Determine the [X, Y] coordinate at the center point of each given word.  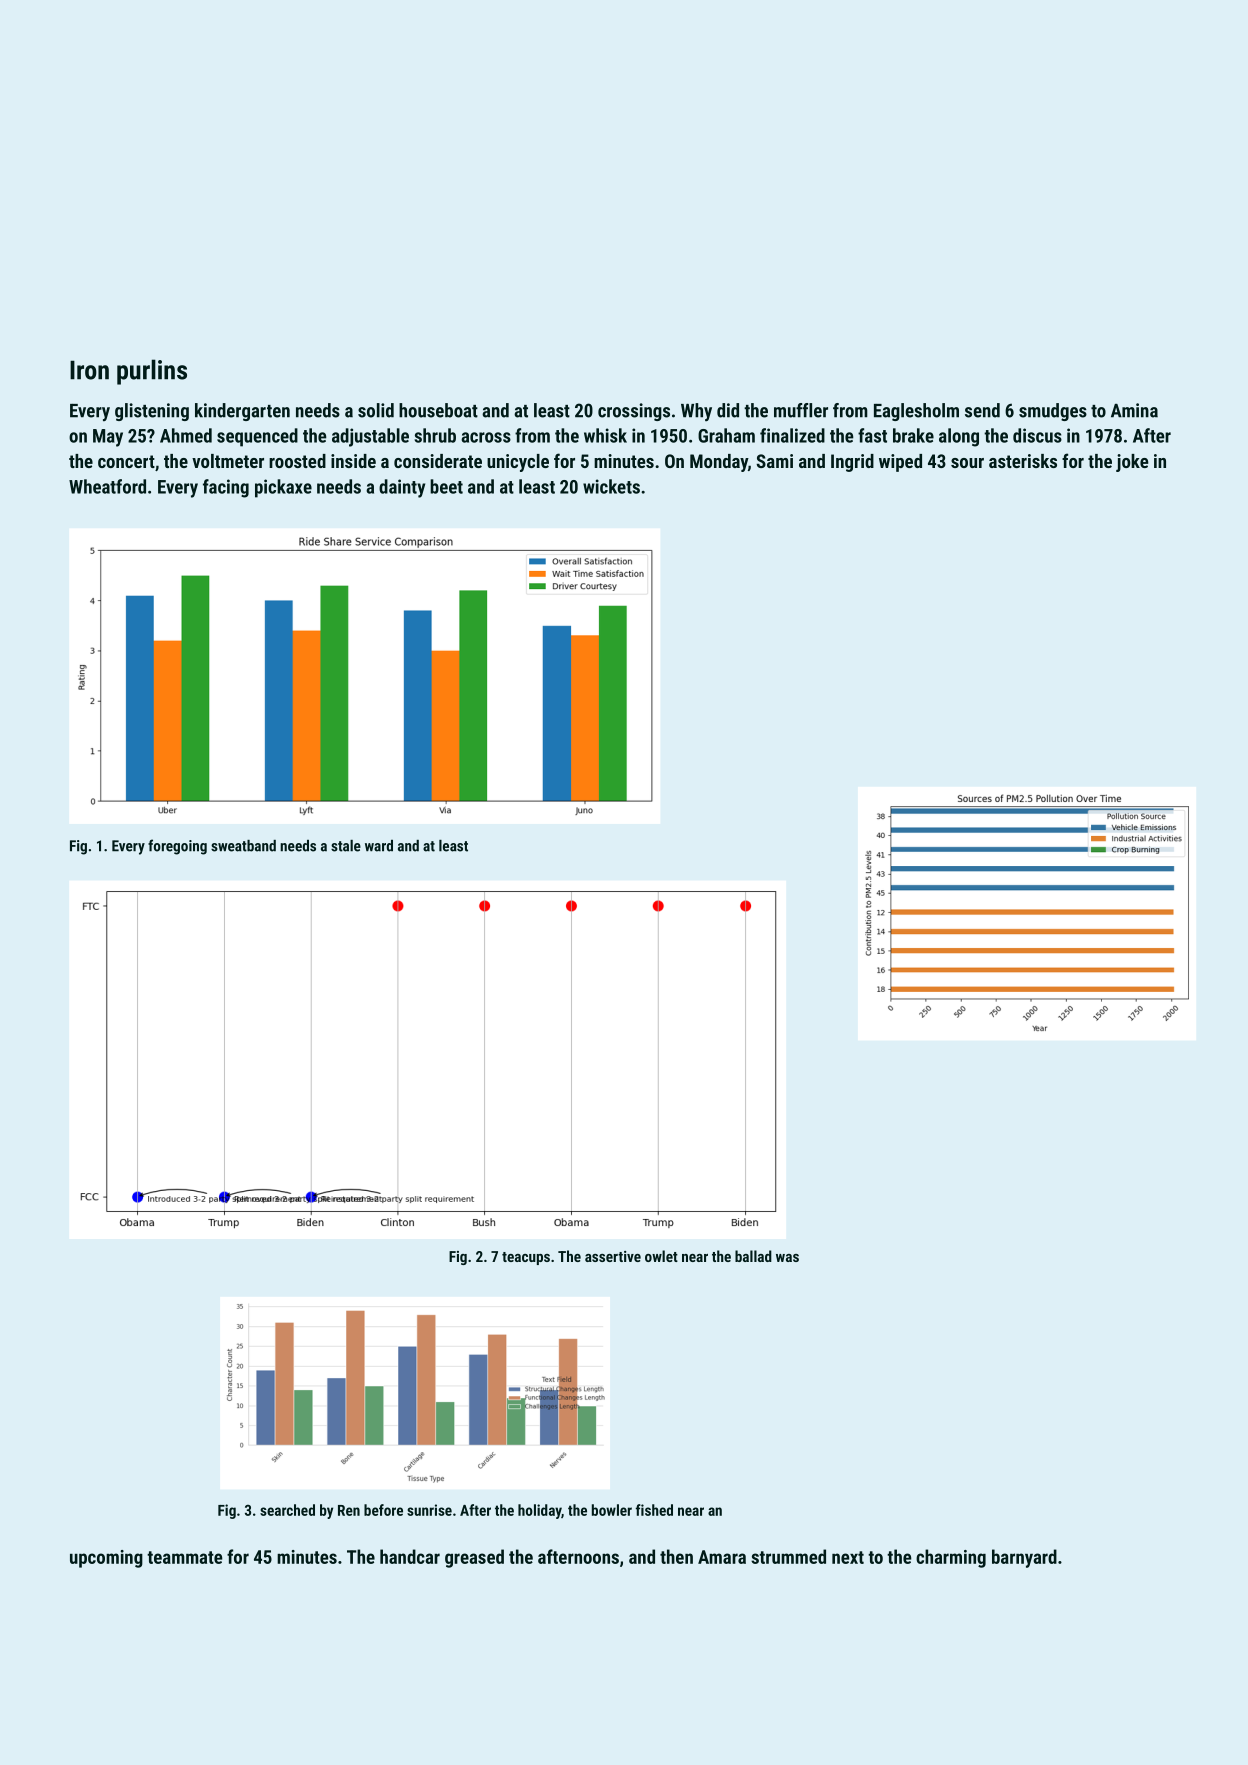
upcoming [106, 1559]
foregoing [177, 847]
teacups [526, 1258]
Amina [1134, 410]
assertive [613, 1256]
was [787, 1258]
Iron [89, 370]
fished [654, 1510]
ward [379, 846]
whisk [605, 435]
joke [1132, 463]
